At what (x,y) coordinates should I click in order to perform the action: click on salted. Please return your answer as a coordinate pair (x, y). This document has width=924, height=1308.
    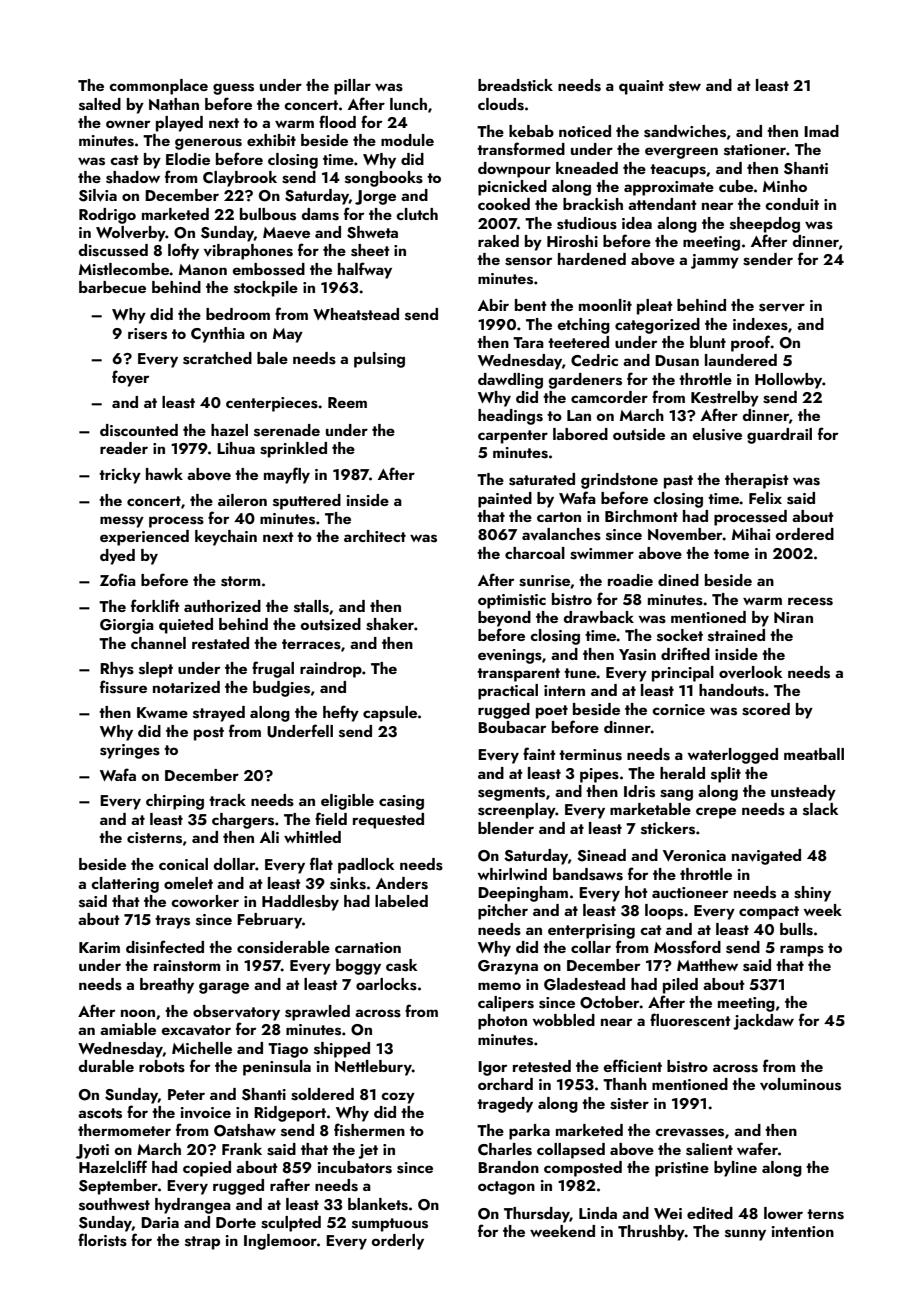
    Looking at the image, I should click on (100, 104).
